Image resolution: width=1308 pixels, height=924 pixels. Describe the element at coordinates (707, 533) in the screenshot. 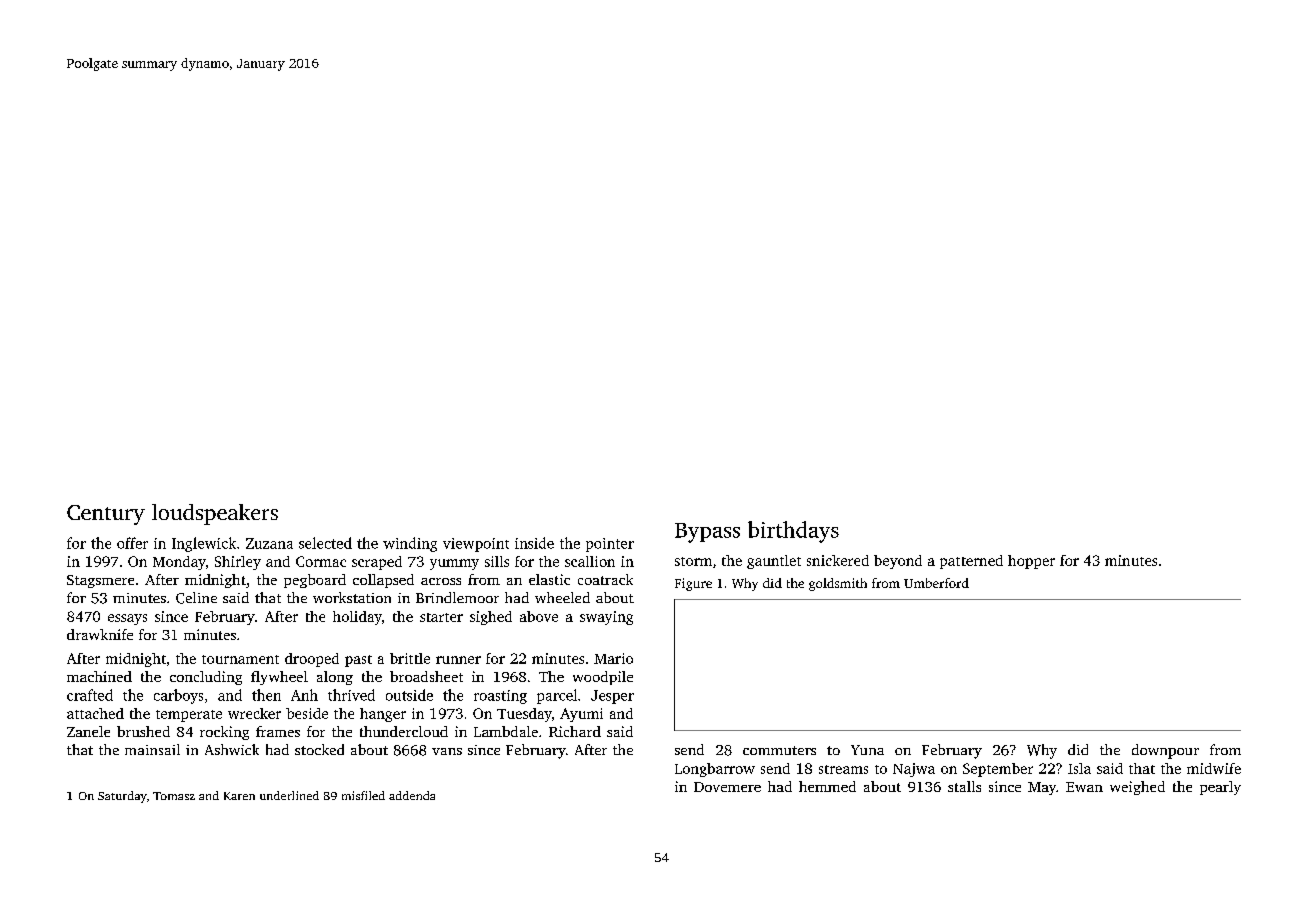

I see `Bypass` at that location.
